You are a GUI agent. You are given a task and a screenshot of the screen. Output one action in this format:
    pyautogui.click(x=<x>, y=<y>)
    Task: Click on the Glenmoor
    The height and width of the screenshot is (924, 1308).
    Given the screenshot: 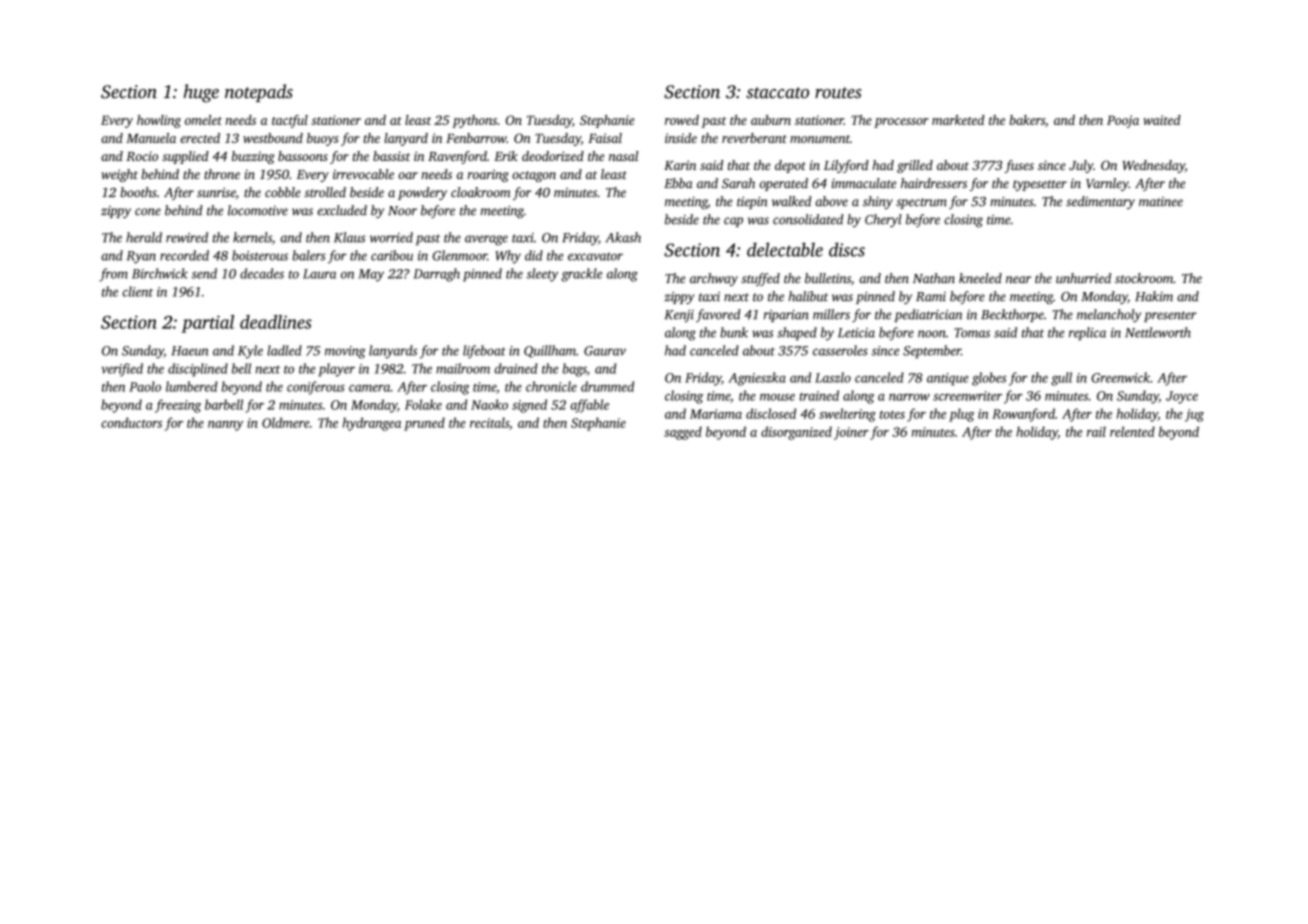 What is the action you would take?
    pyautogui.click(x=459, y=255)
